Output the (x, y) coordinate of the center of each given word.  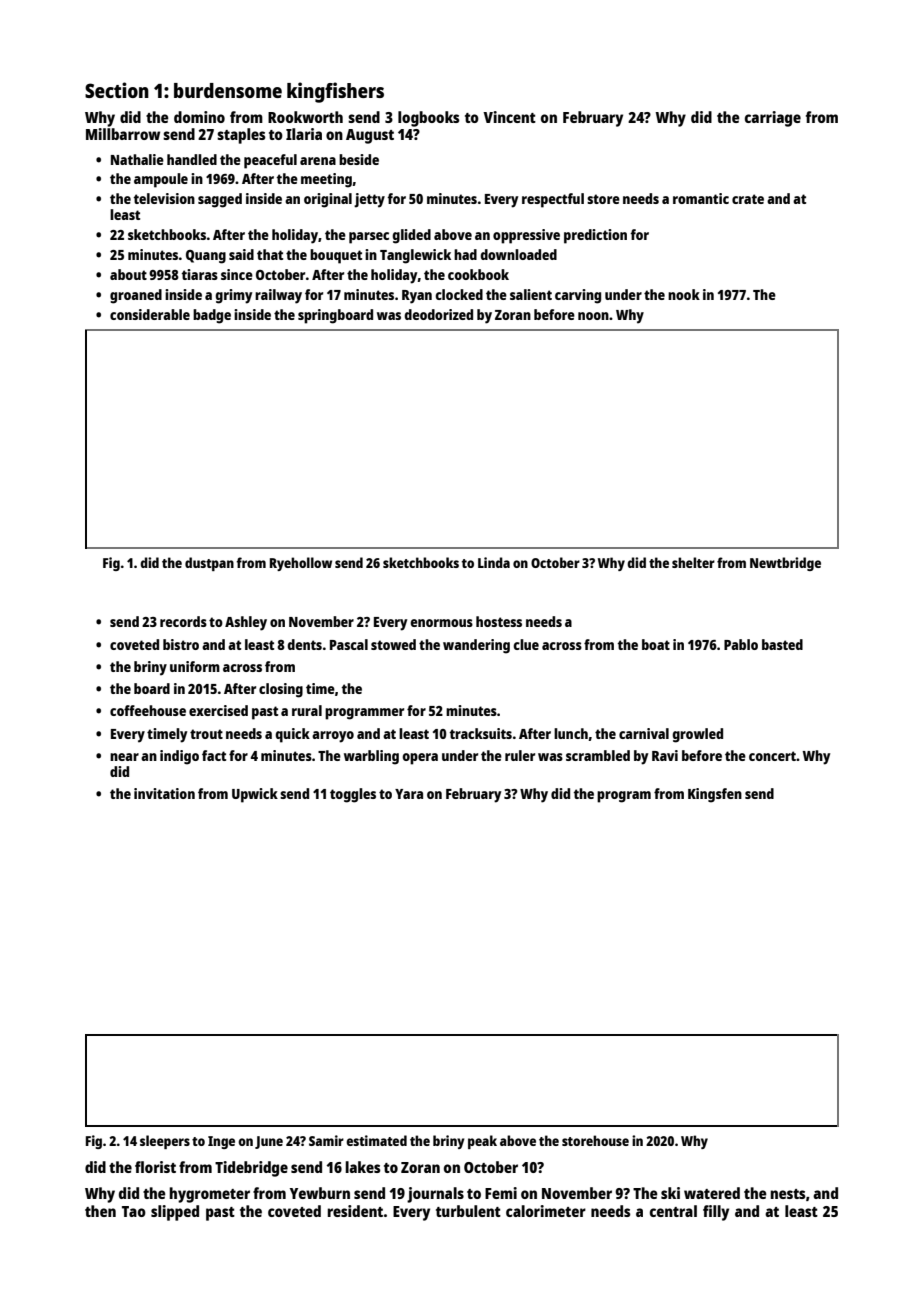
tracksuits (481, 733)
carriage (773, 119)
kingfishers (335, 92)
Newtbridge (785, 564)
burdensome (228, 90)
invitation (164, 793)
